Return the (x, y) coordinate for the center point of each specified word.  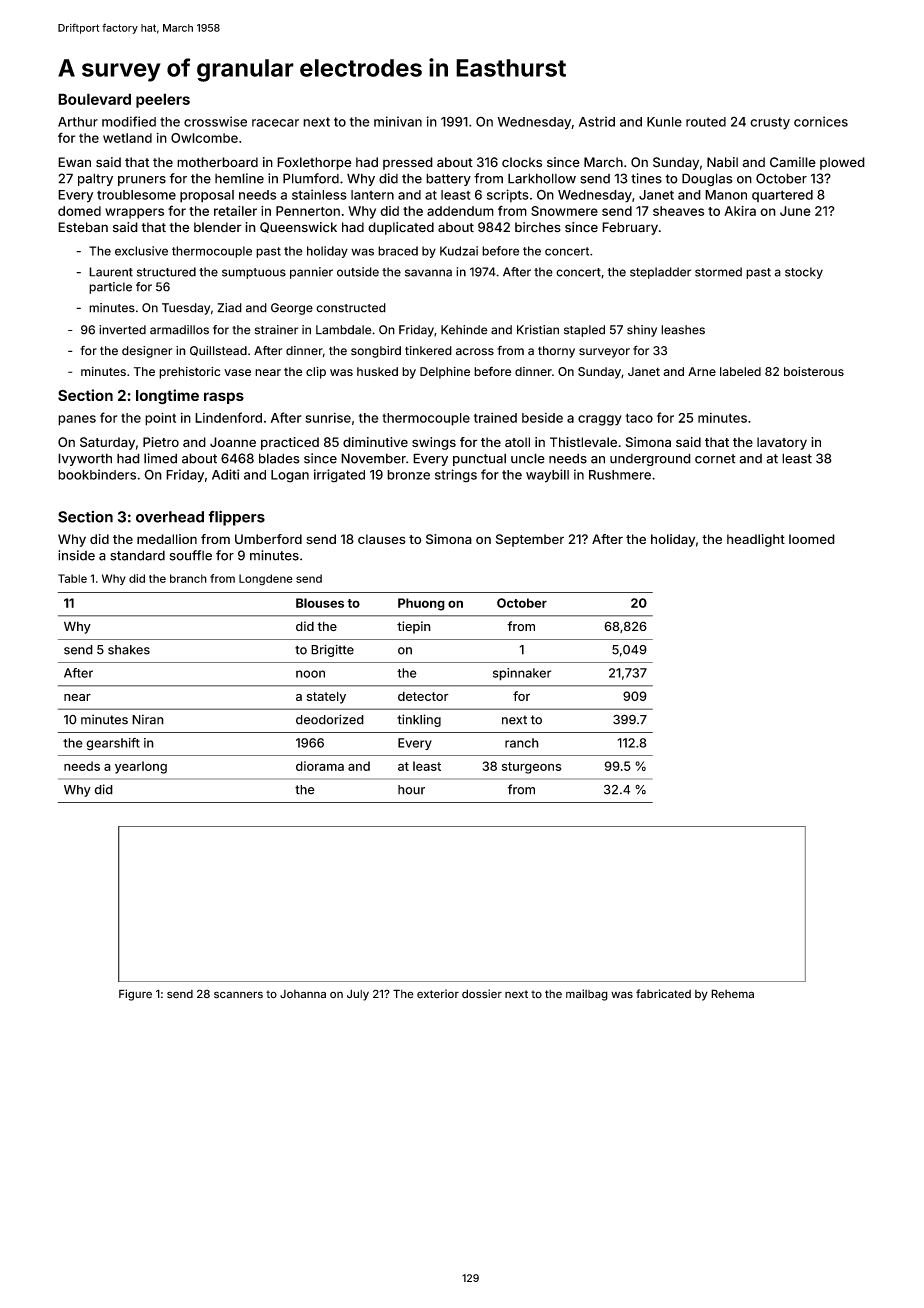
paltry (95, 179)
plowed (842, 163)
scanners (238, 995)
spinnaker (522, 674)
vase (237, 372)
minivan (398, 121)
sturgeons (532, 768)
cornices (821, 121)
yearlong (141, 767)
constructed (351, 308)
